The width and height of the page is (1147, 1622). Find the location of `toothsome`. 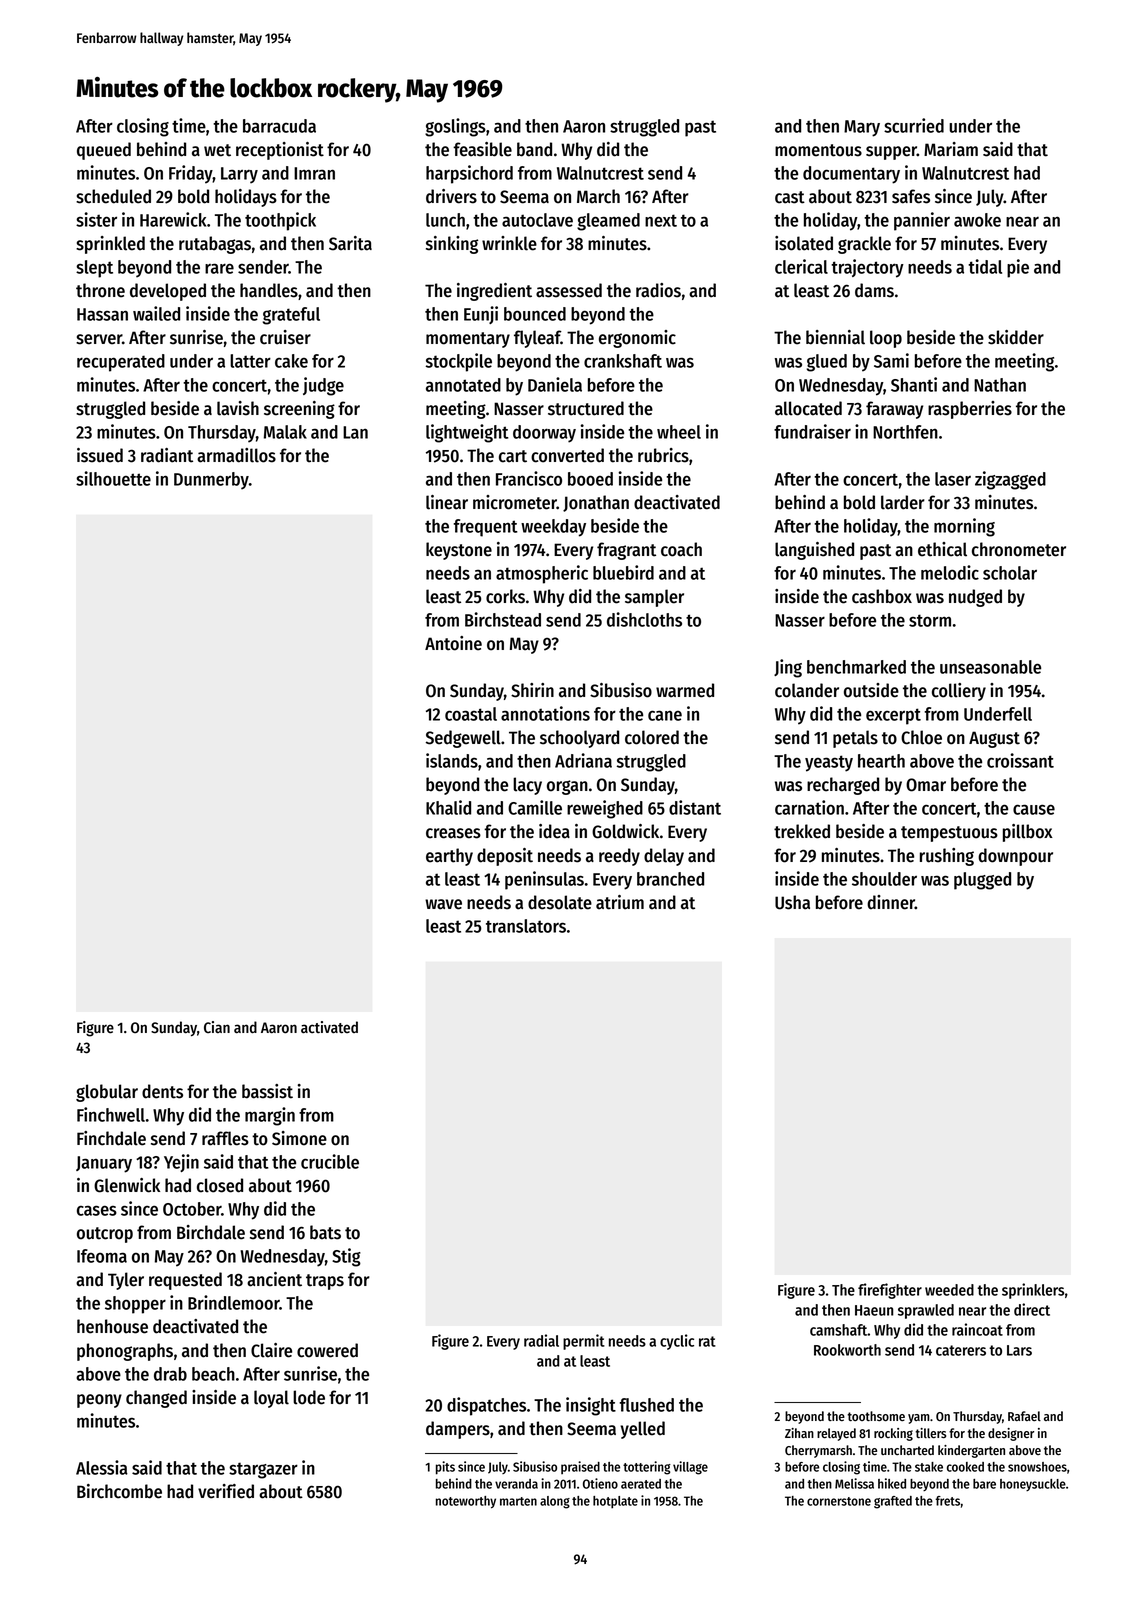

toothsome is located at coordinates (876, 1416).
